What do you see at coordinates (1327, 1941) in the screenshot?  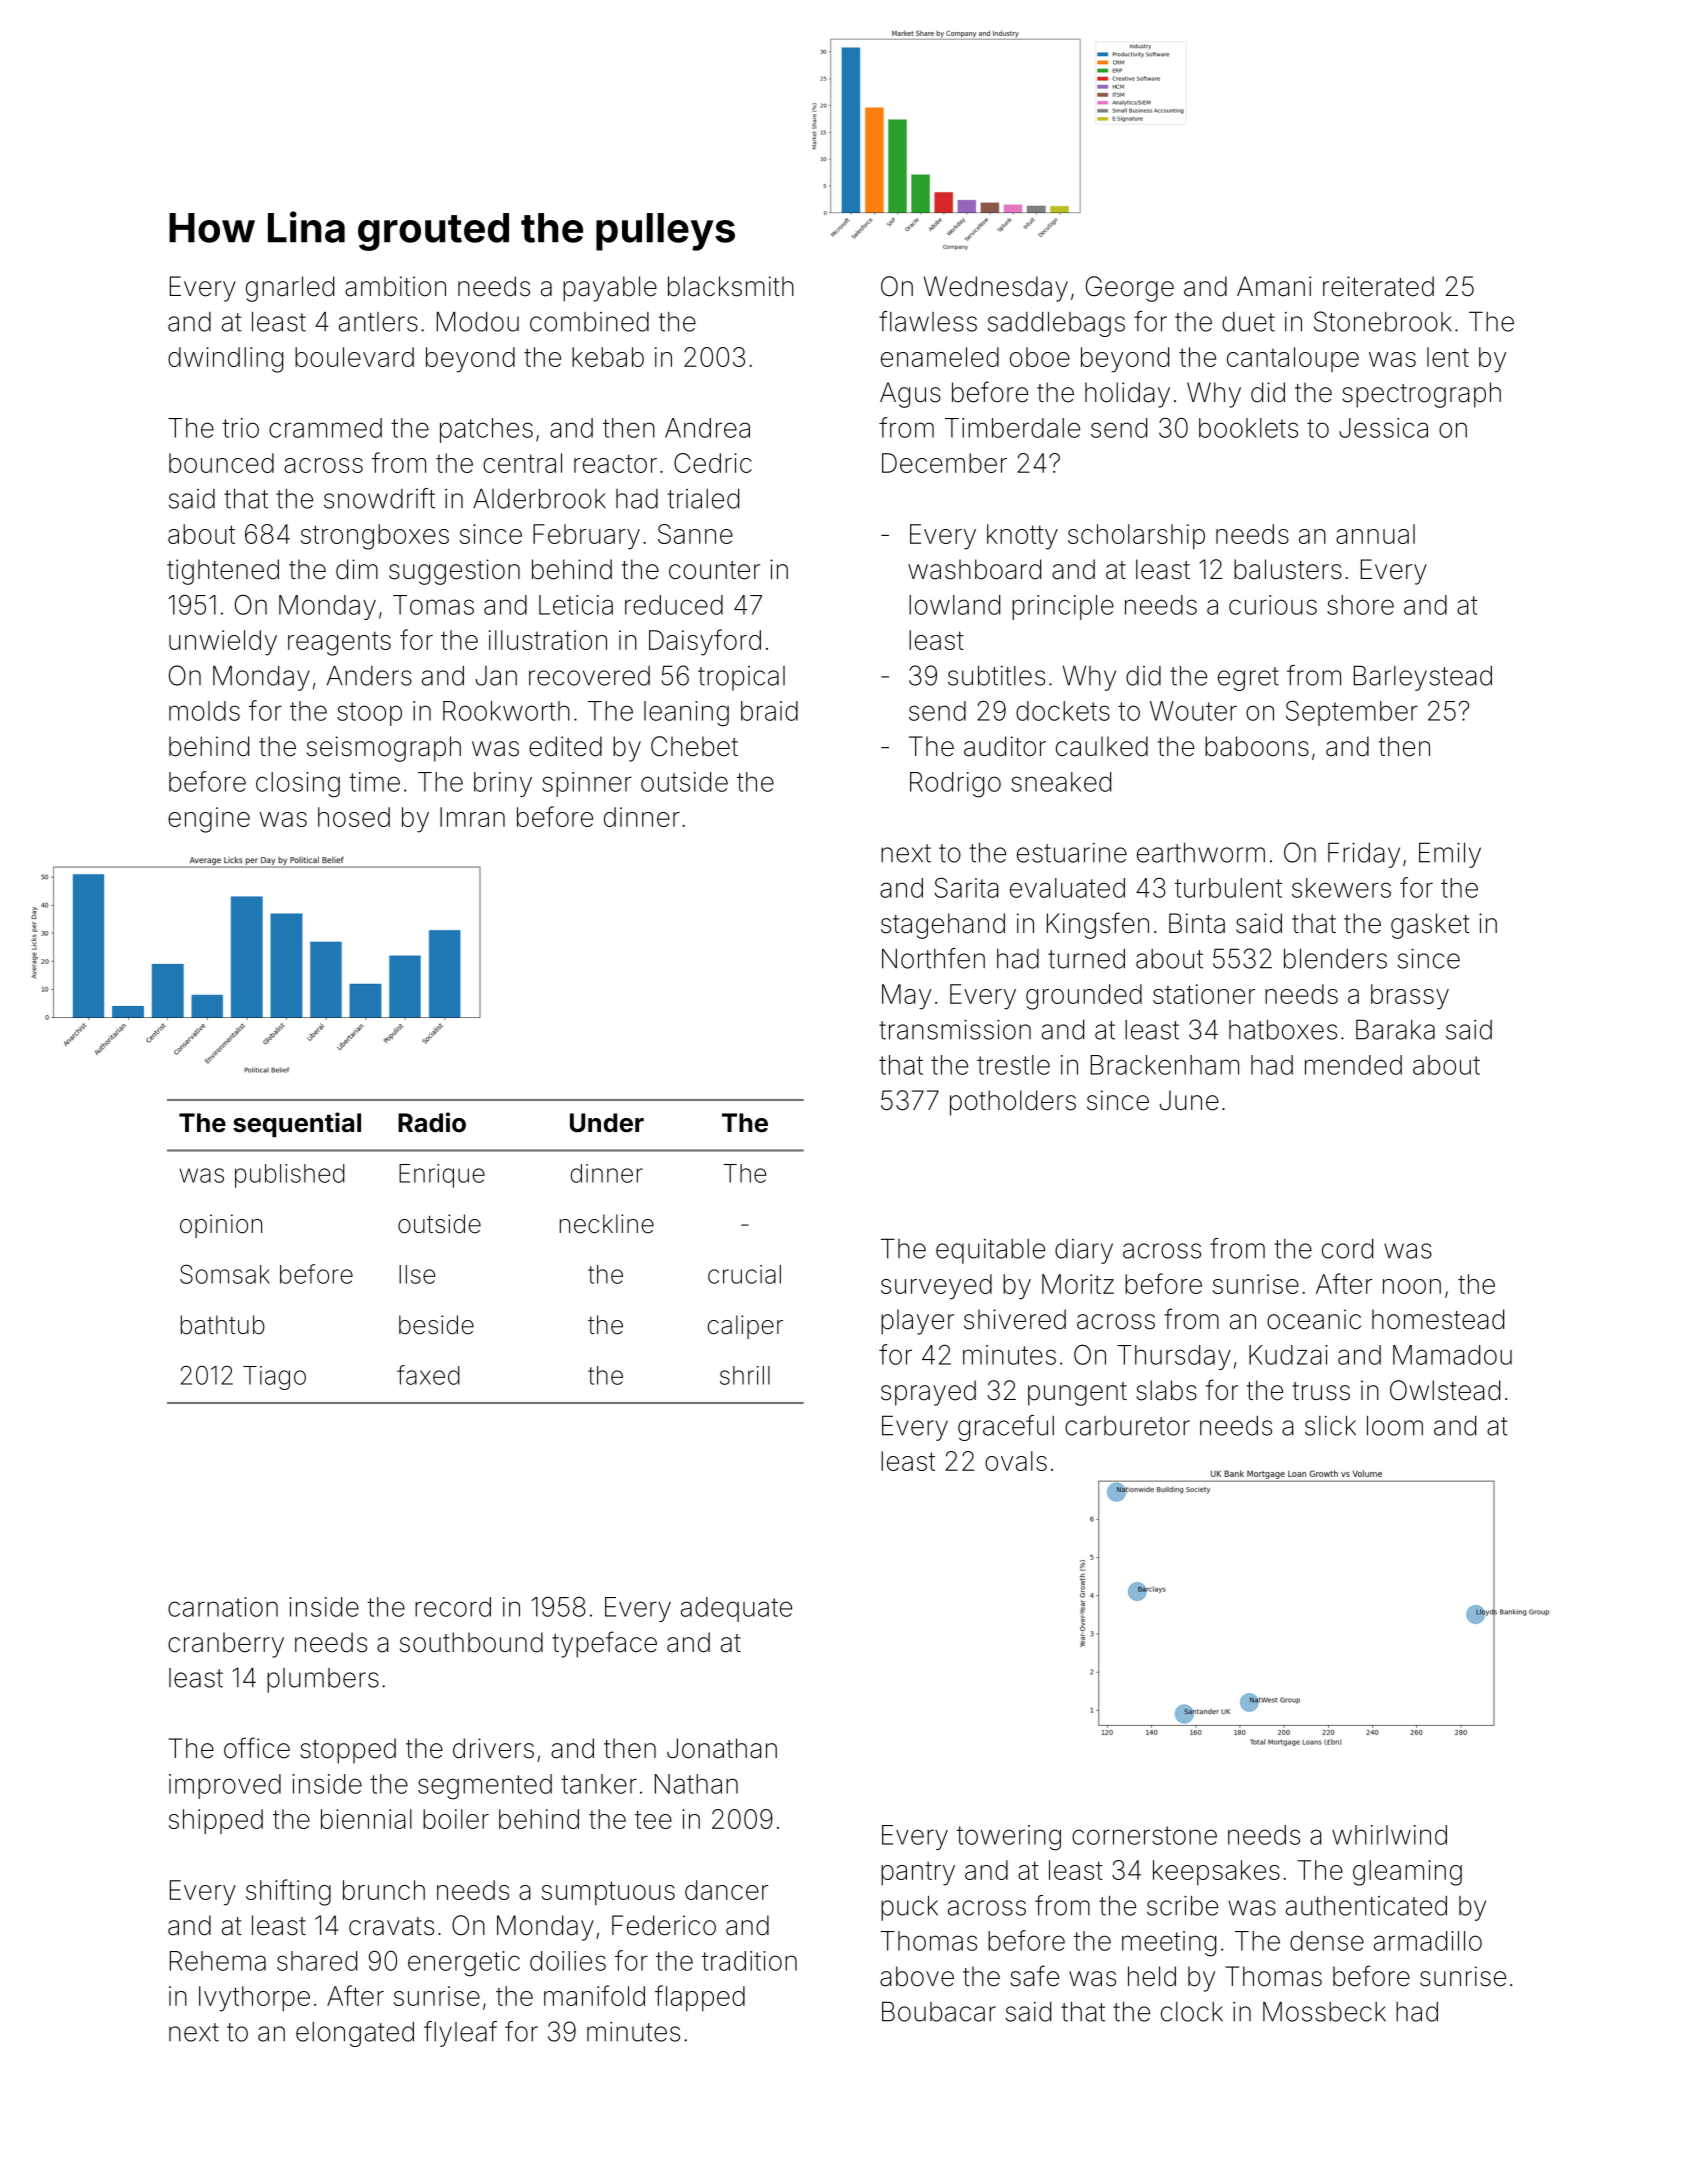 I see `dense` at bounding box center [1327, 1941].
